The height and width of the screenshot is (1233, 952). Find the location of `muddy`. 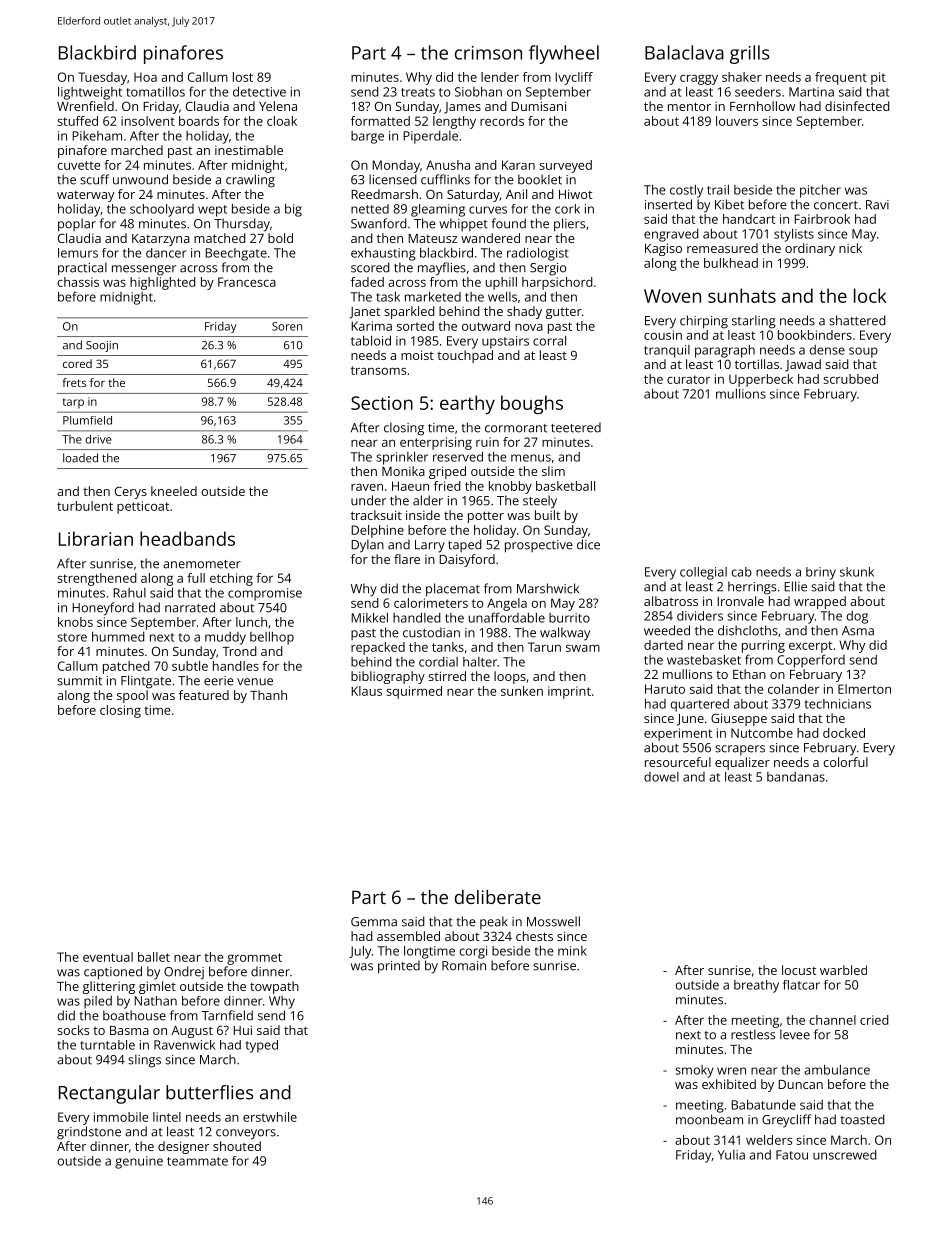

muddy is located at coordinates (225, 638).
